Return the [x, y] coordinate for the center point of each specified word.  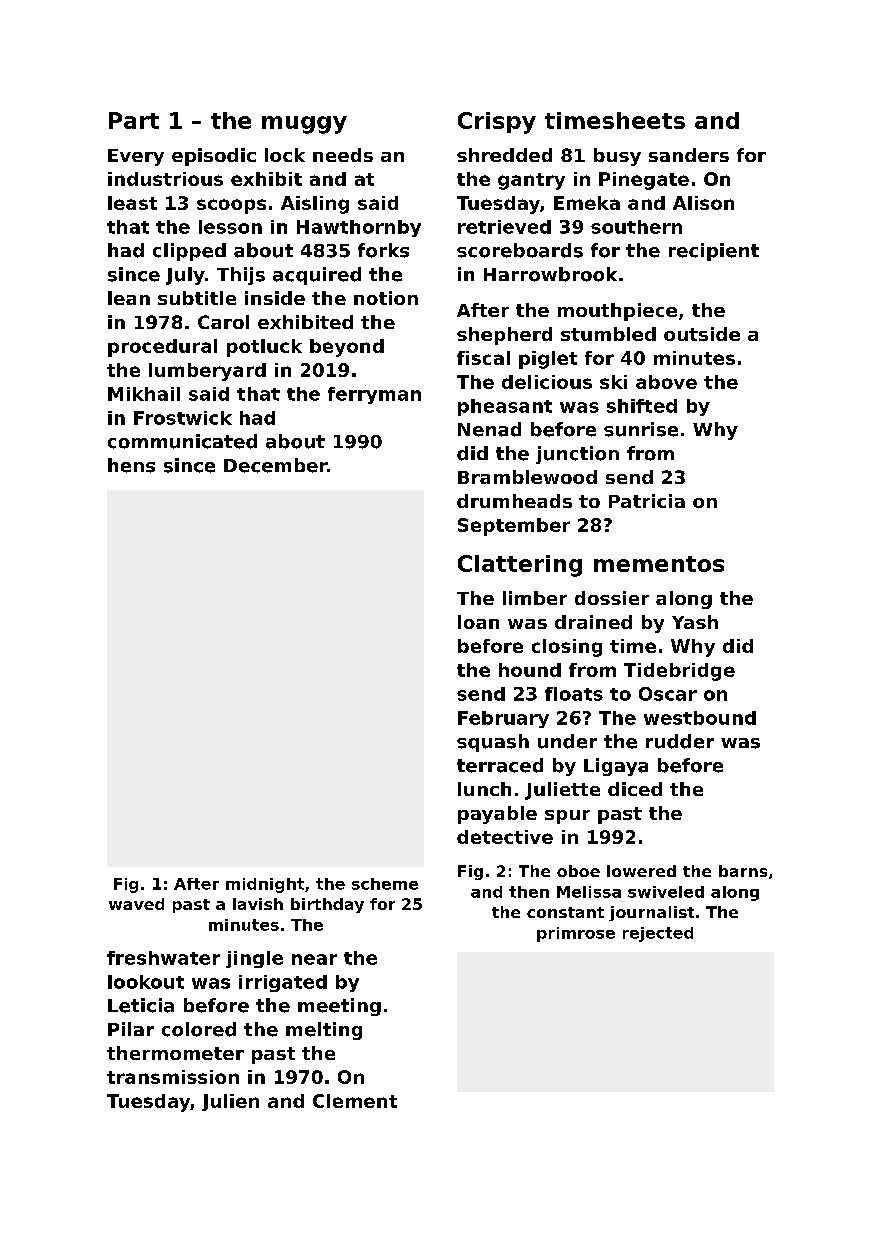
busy [617, 157]
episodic [214, 157]
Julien [230, 1102]
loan [478, 622]
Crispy [497, 123]
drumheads [514, 501]
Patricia [647, 501]
